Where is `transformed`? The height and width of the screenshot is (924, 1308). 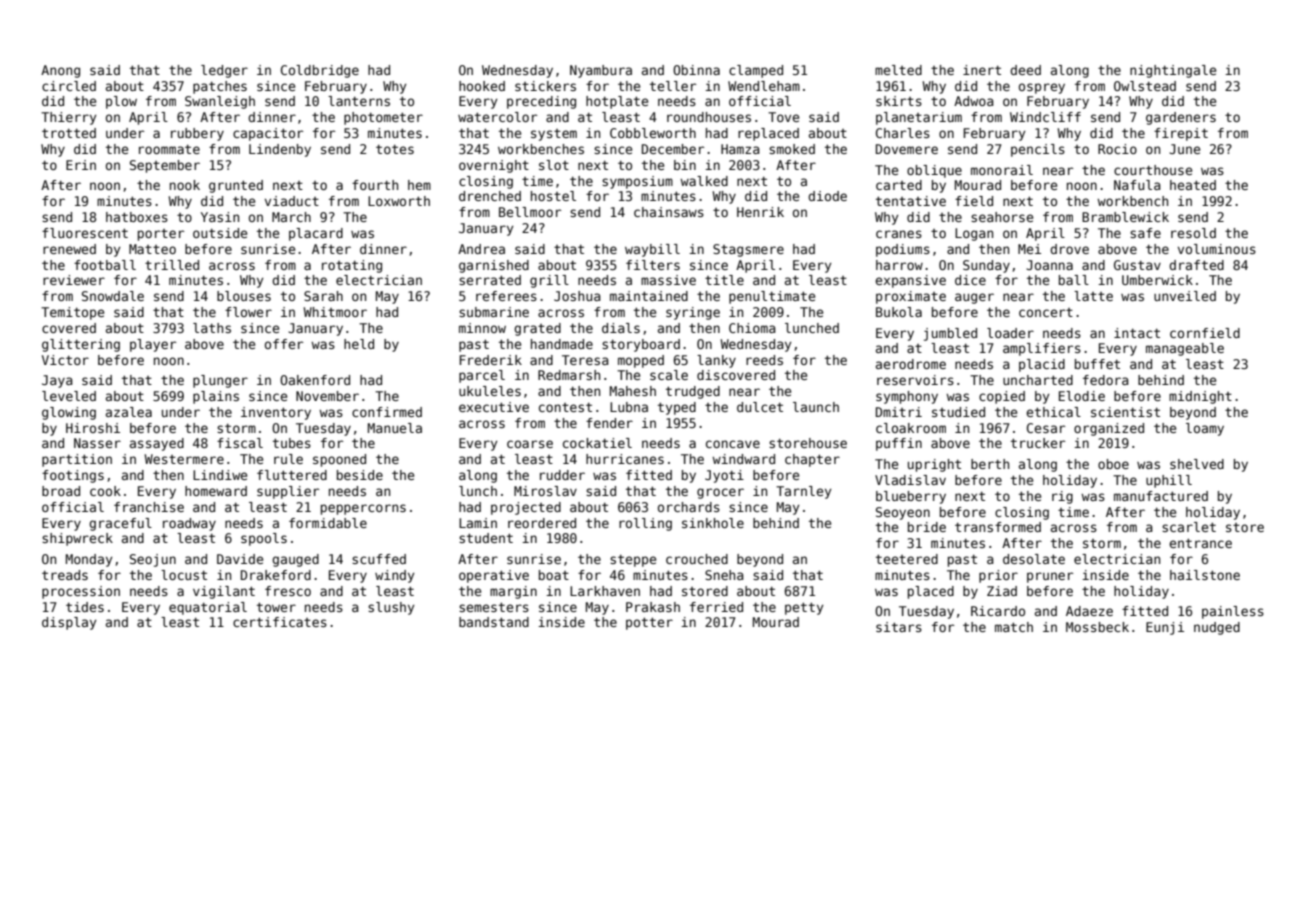 transformed is located at coordinates (998, 527).
